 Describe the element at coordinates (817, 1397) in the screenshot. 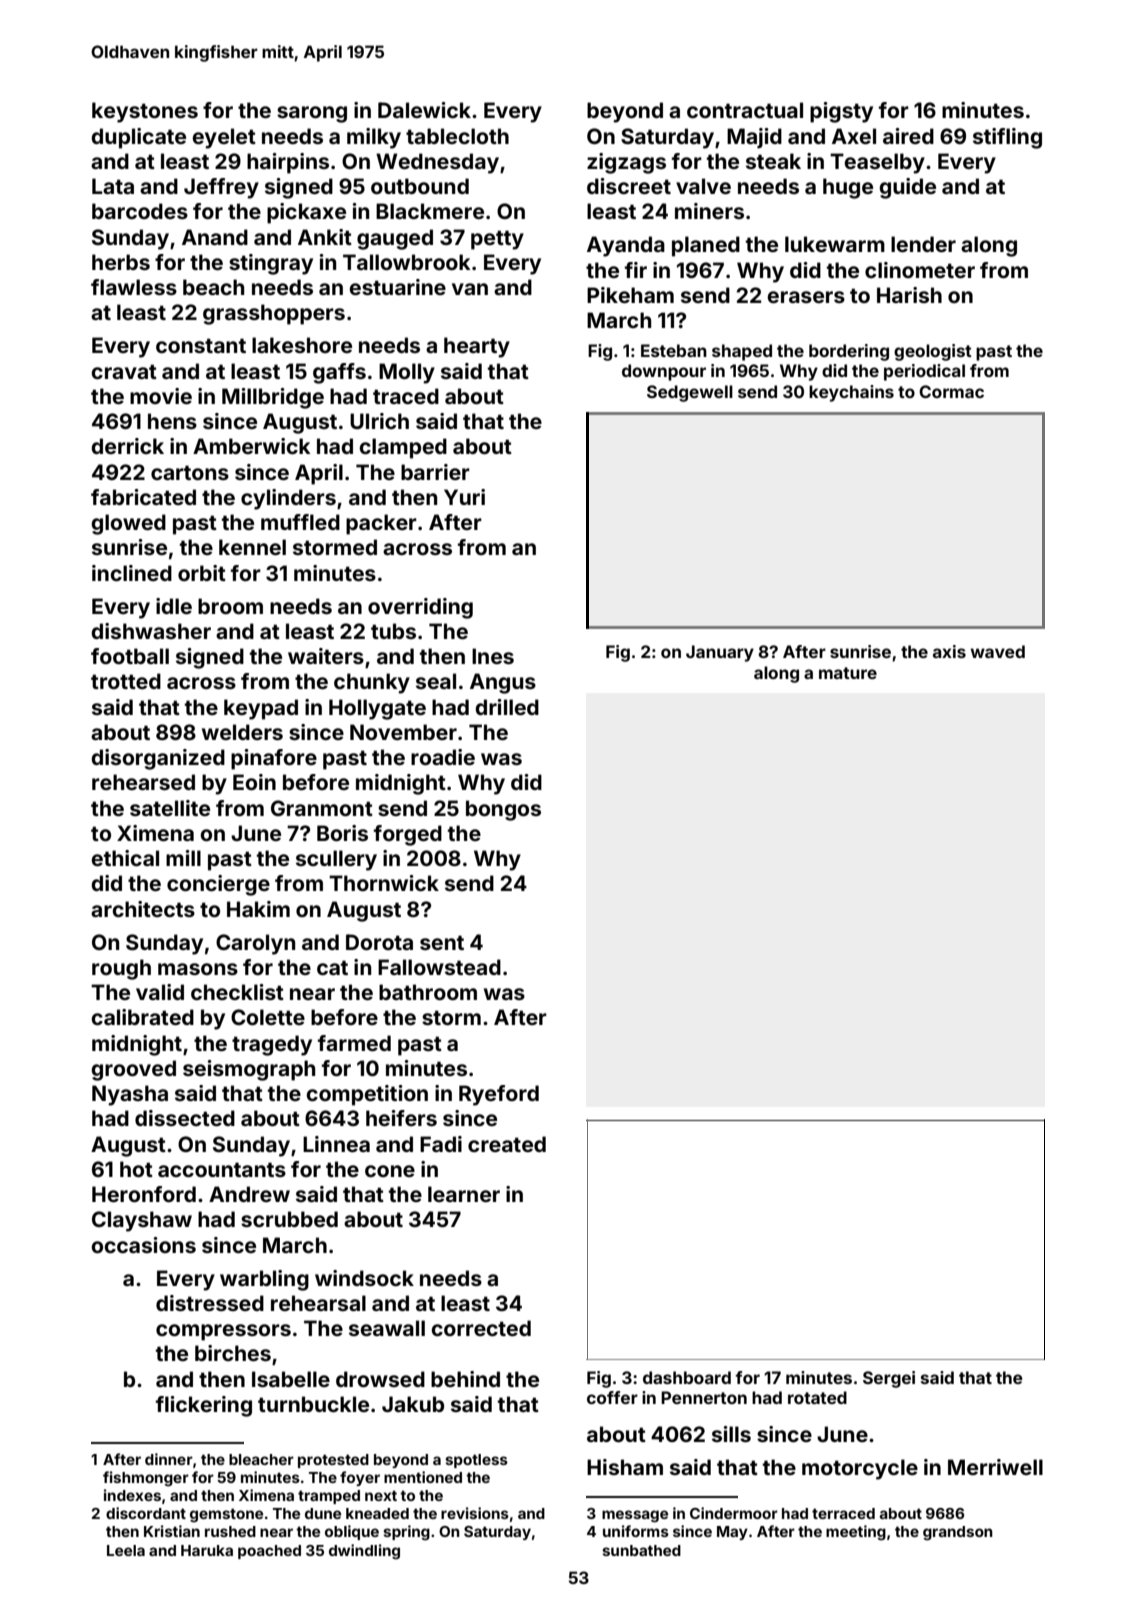

I see `rotated` at that location.
